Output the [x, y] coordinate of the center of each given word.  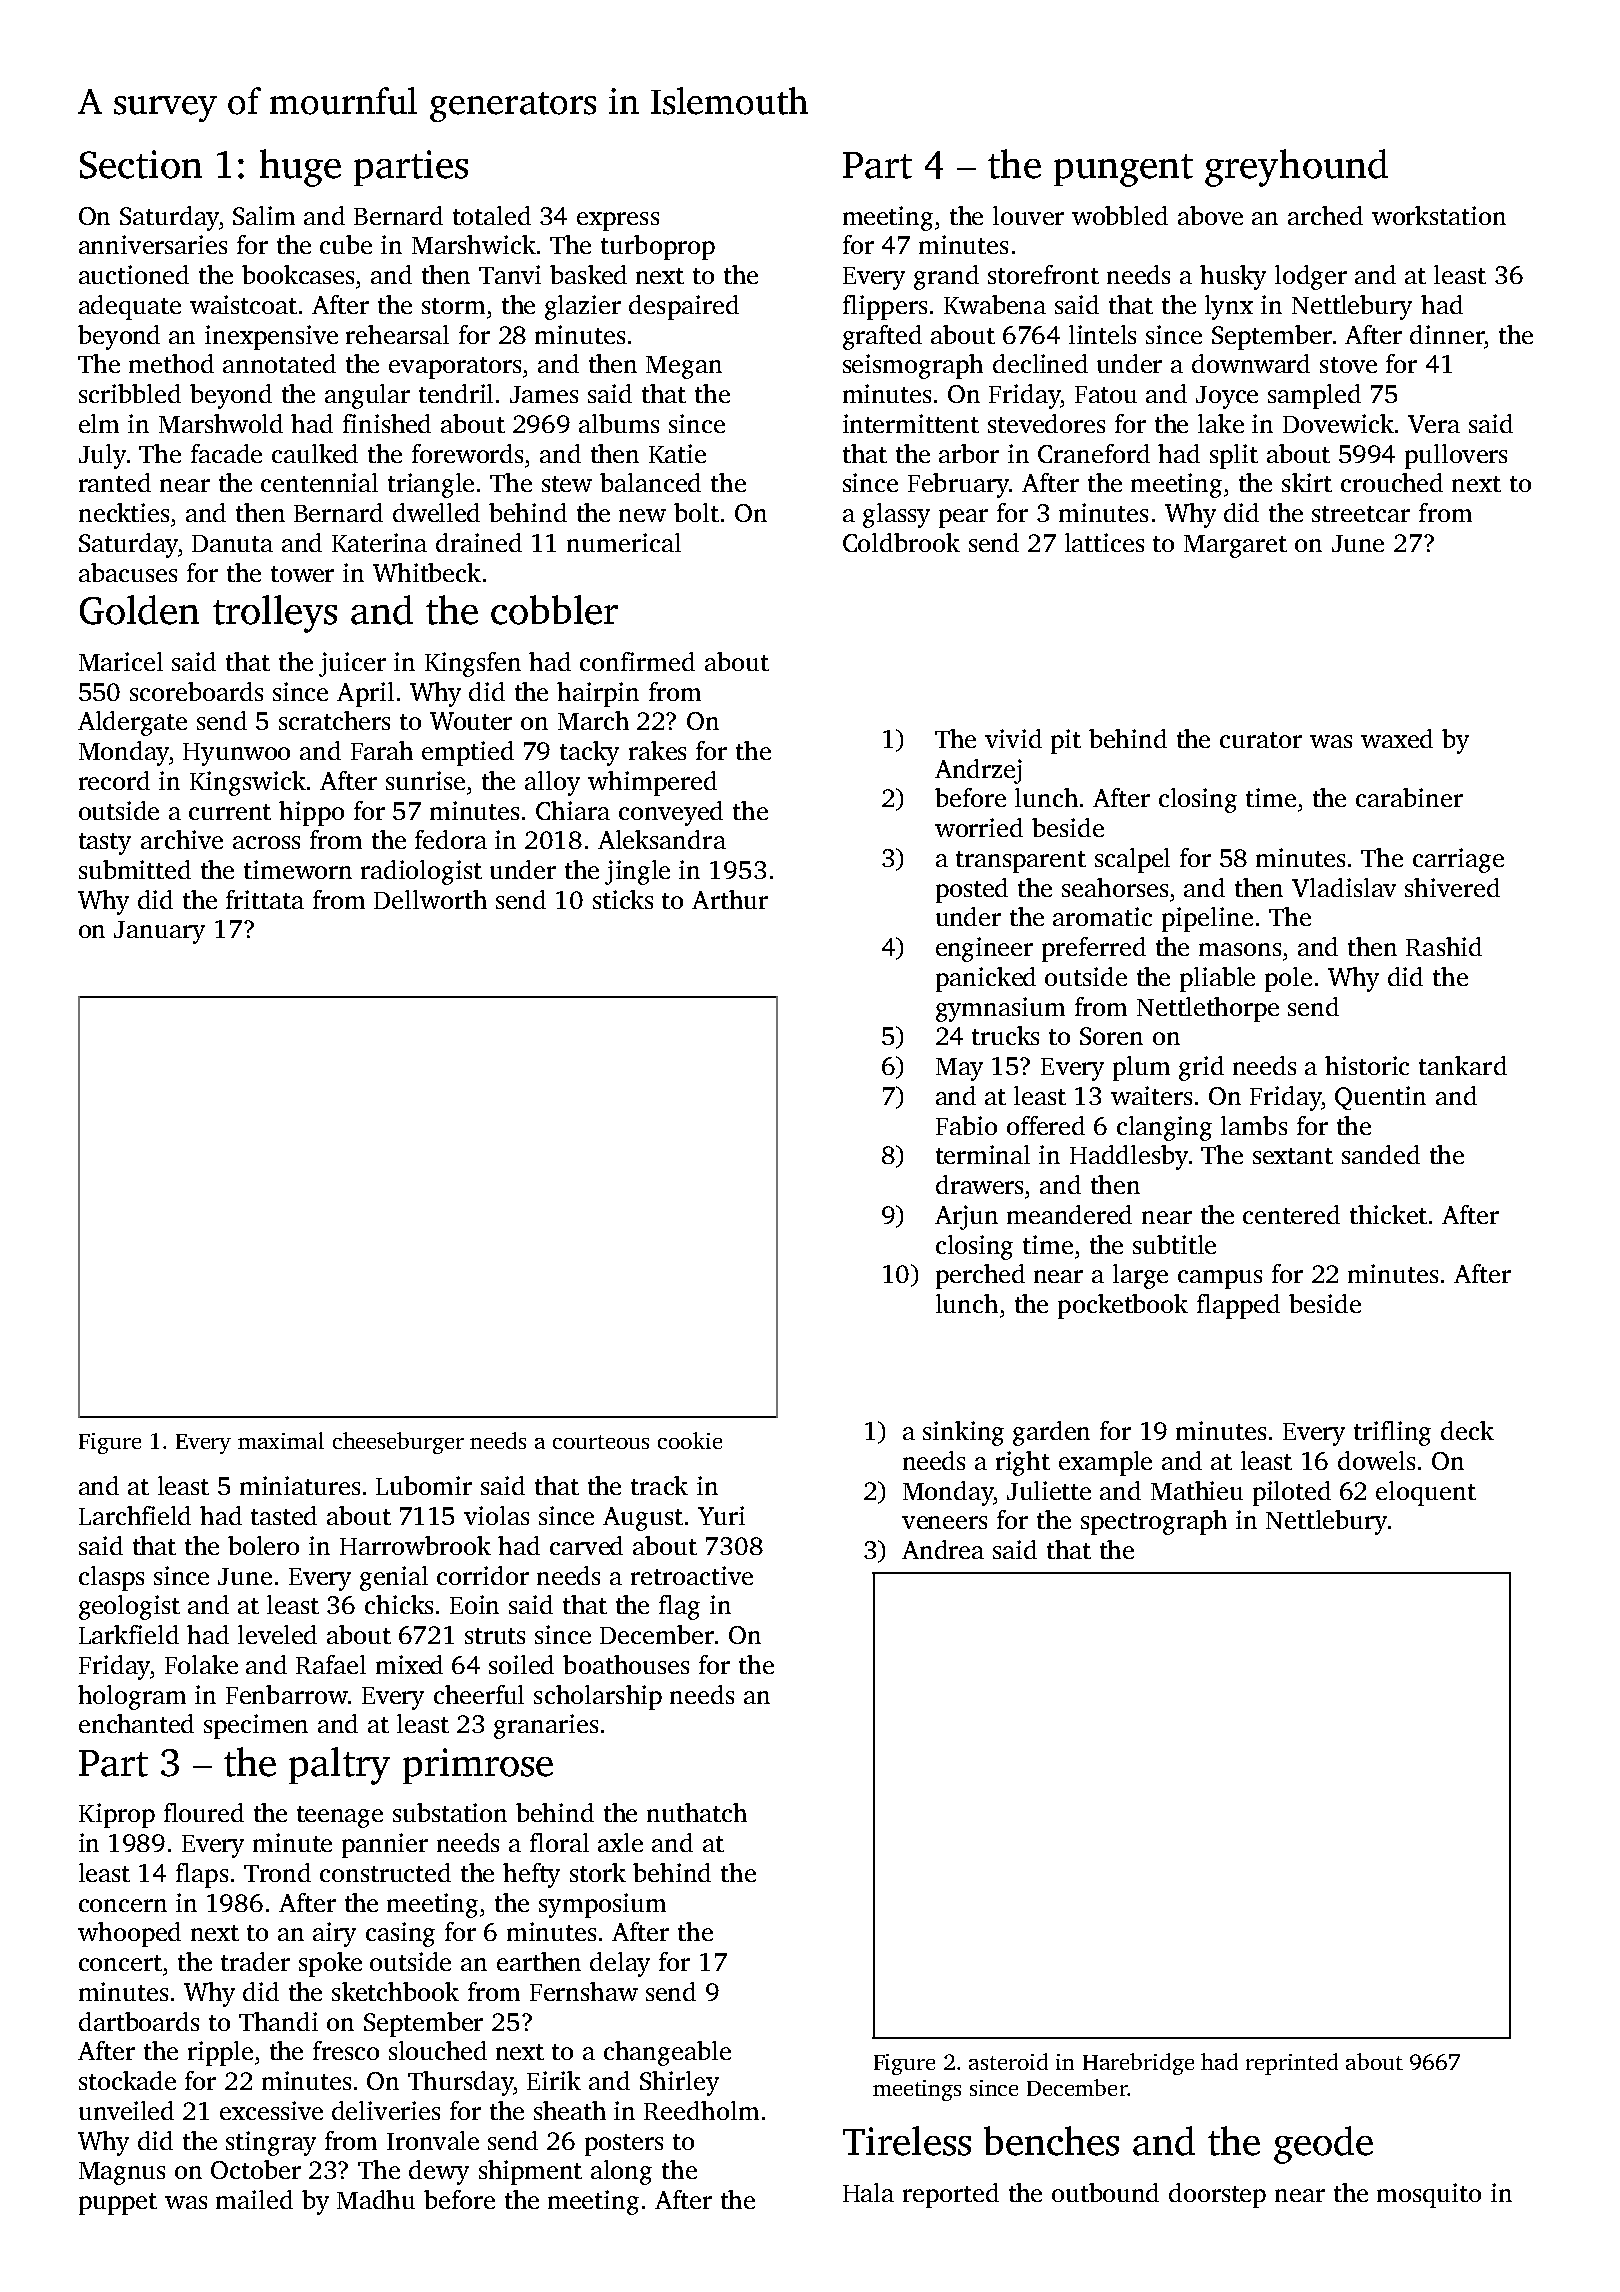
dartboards [139, 2021]
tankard [1463, 1065]
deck [1467, 1430]
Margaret [1235, 546]
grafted [882, 337]
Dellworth [430, 899]
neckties [124, 512]
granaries [546, 1726]
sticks [623, 899]
